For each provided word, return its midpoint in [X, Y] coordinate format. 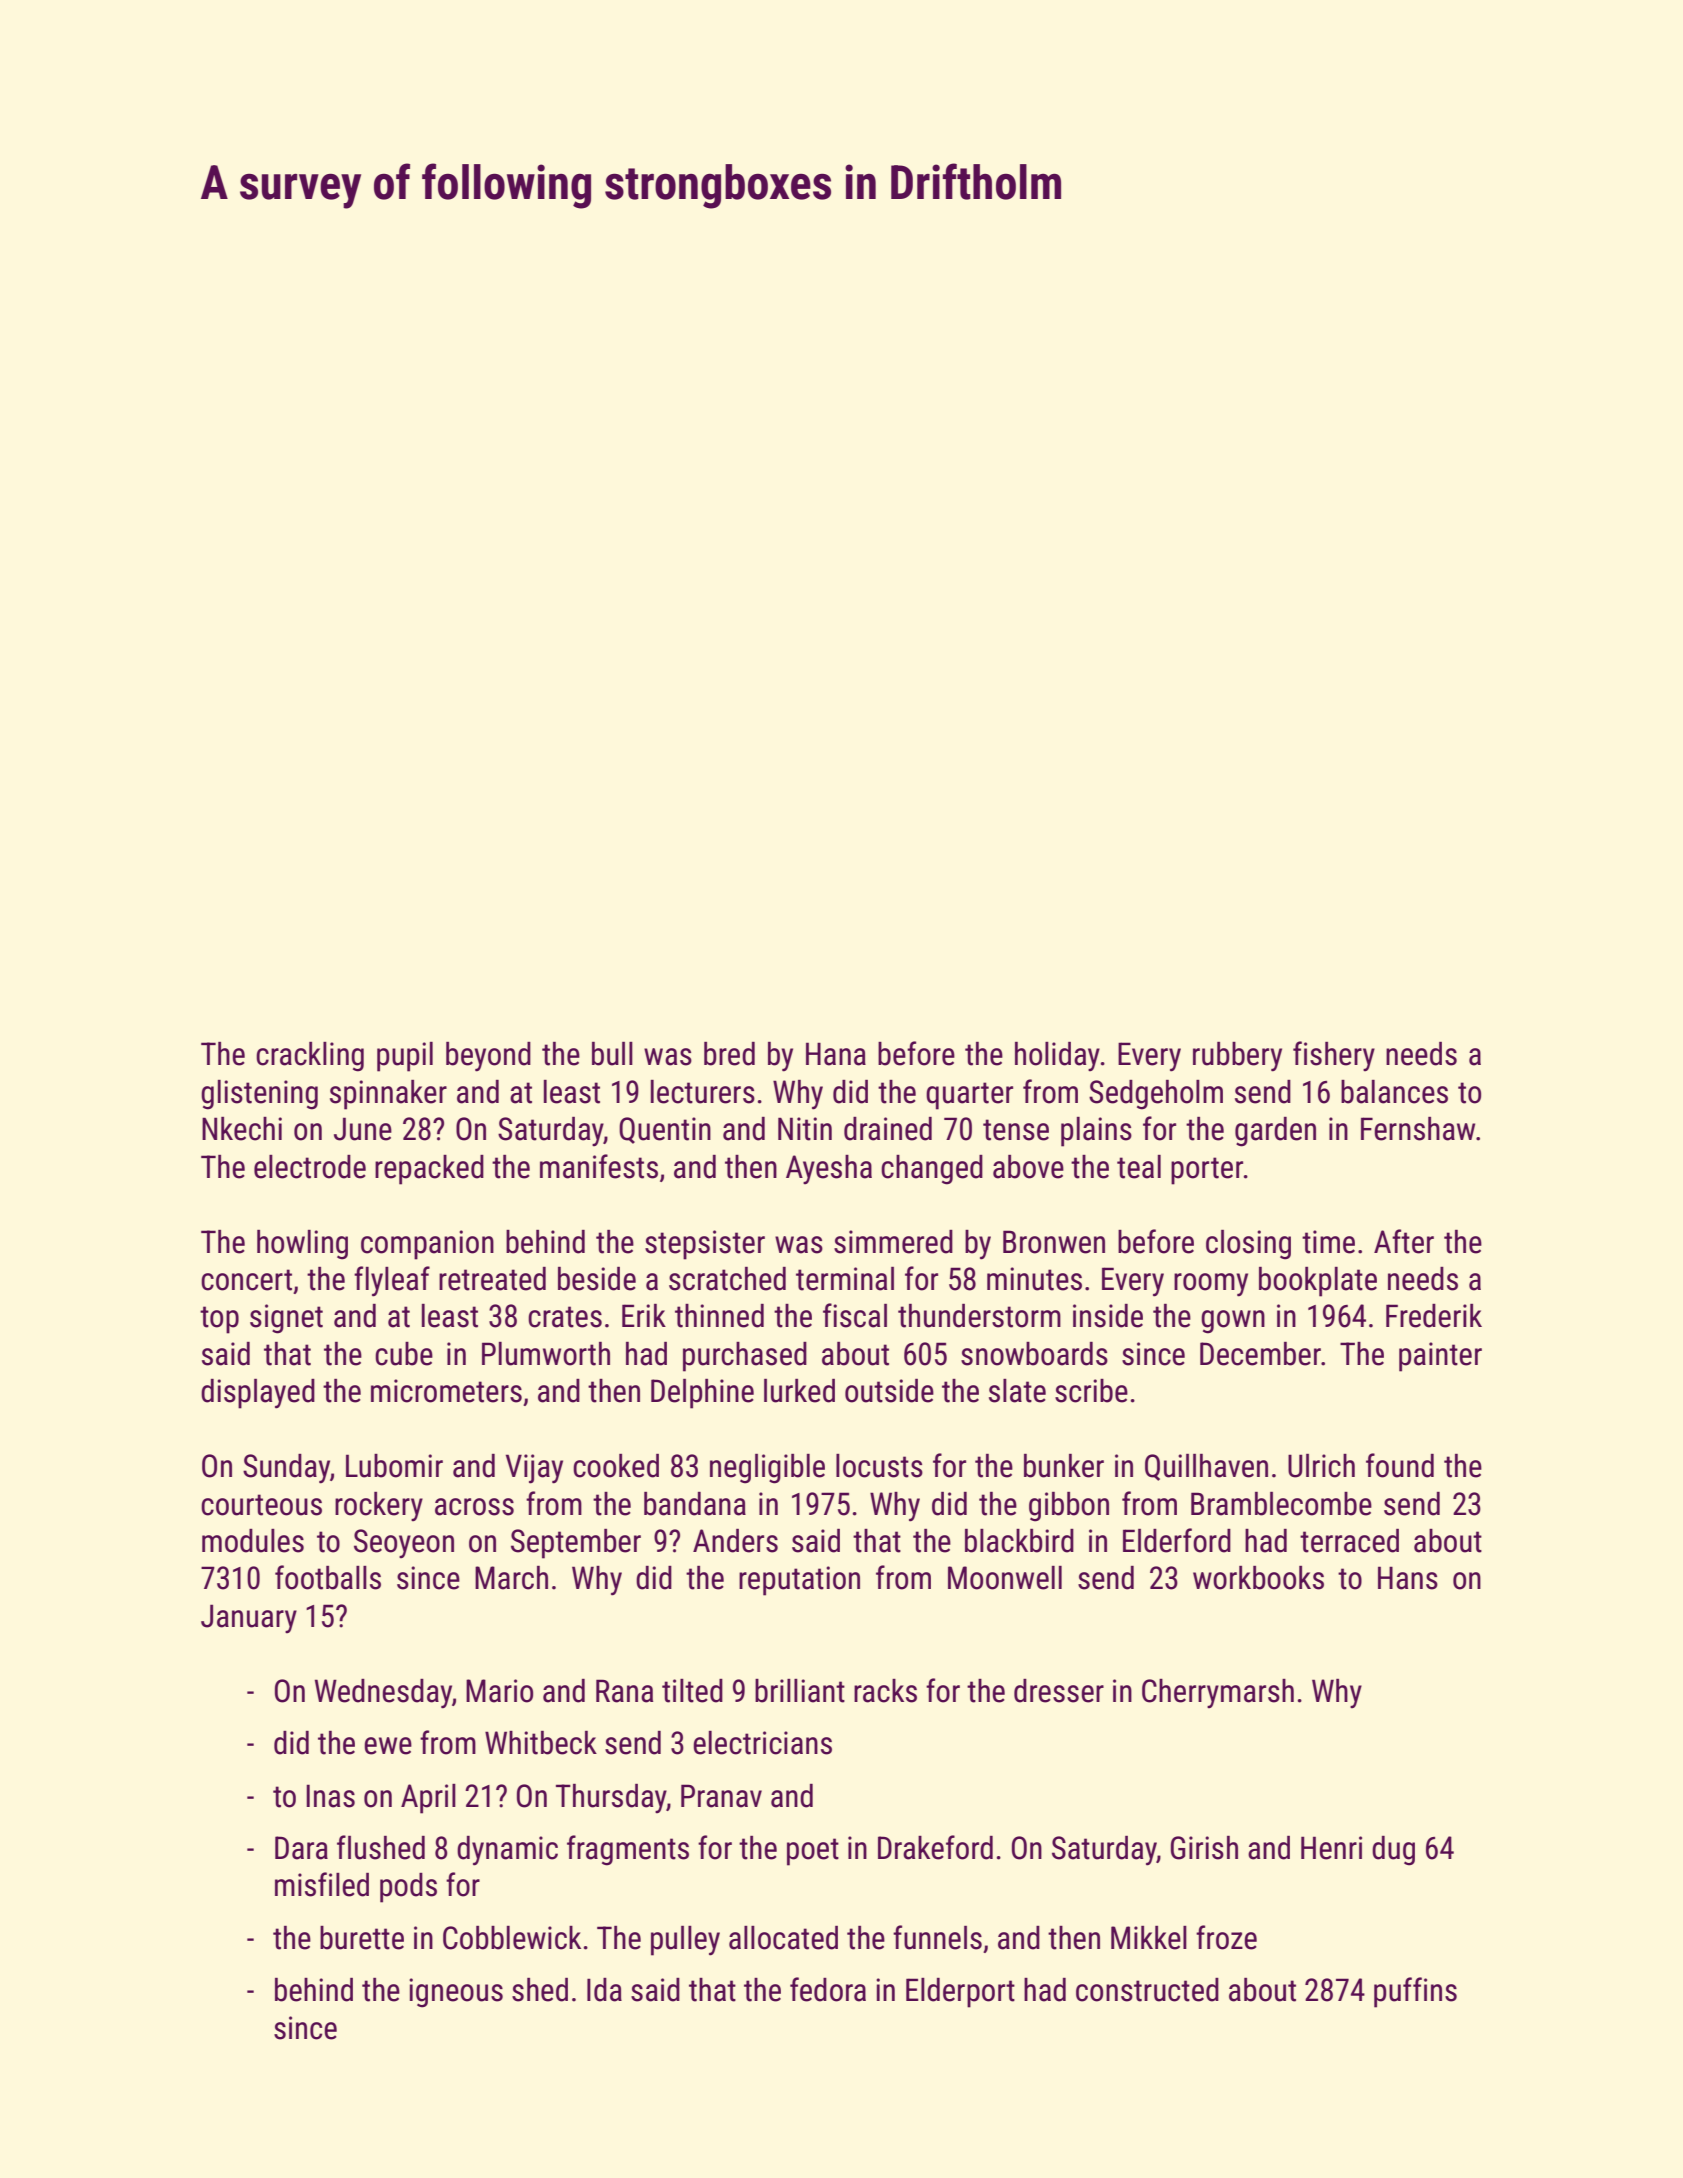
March [511, 1578]
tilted [692, 1691]
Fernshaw [1418, 1129]
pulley [685, 1941]
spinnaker [388, 1095]
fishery [1334, 1056]
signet [286, 1319]
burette [362, 1938]
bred [729, 1054]
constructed [1147, 1990]
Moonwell [1005, 1578]
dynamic [507, 1851]
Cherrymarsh [1218, 1693]
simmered [893, 1242]
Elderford [1177, 1540]
